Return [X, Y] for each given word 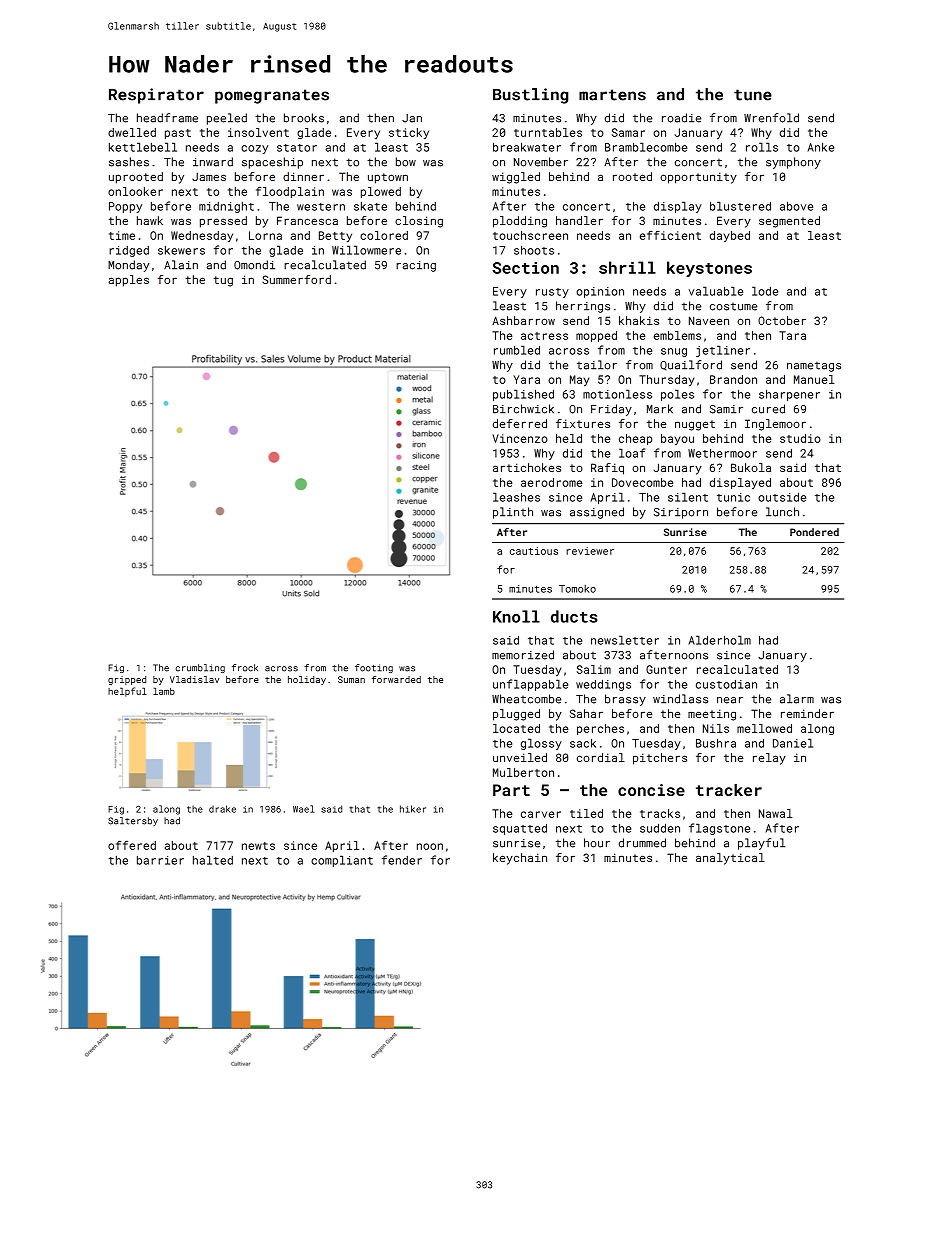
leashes [516, 497]
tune [753, 95]
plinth [513, 513]
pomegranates [272, 96]
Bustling [530, 96]
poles [677, 395]
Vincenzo [520, 438]
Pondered [814, 532]
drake [222, 809]
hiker [413, 809]
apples [129, 281]
